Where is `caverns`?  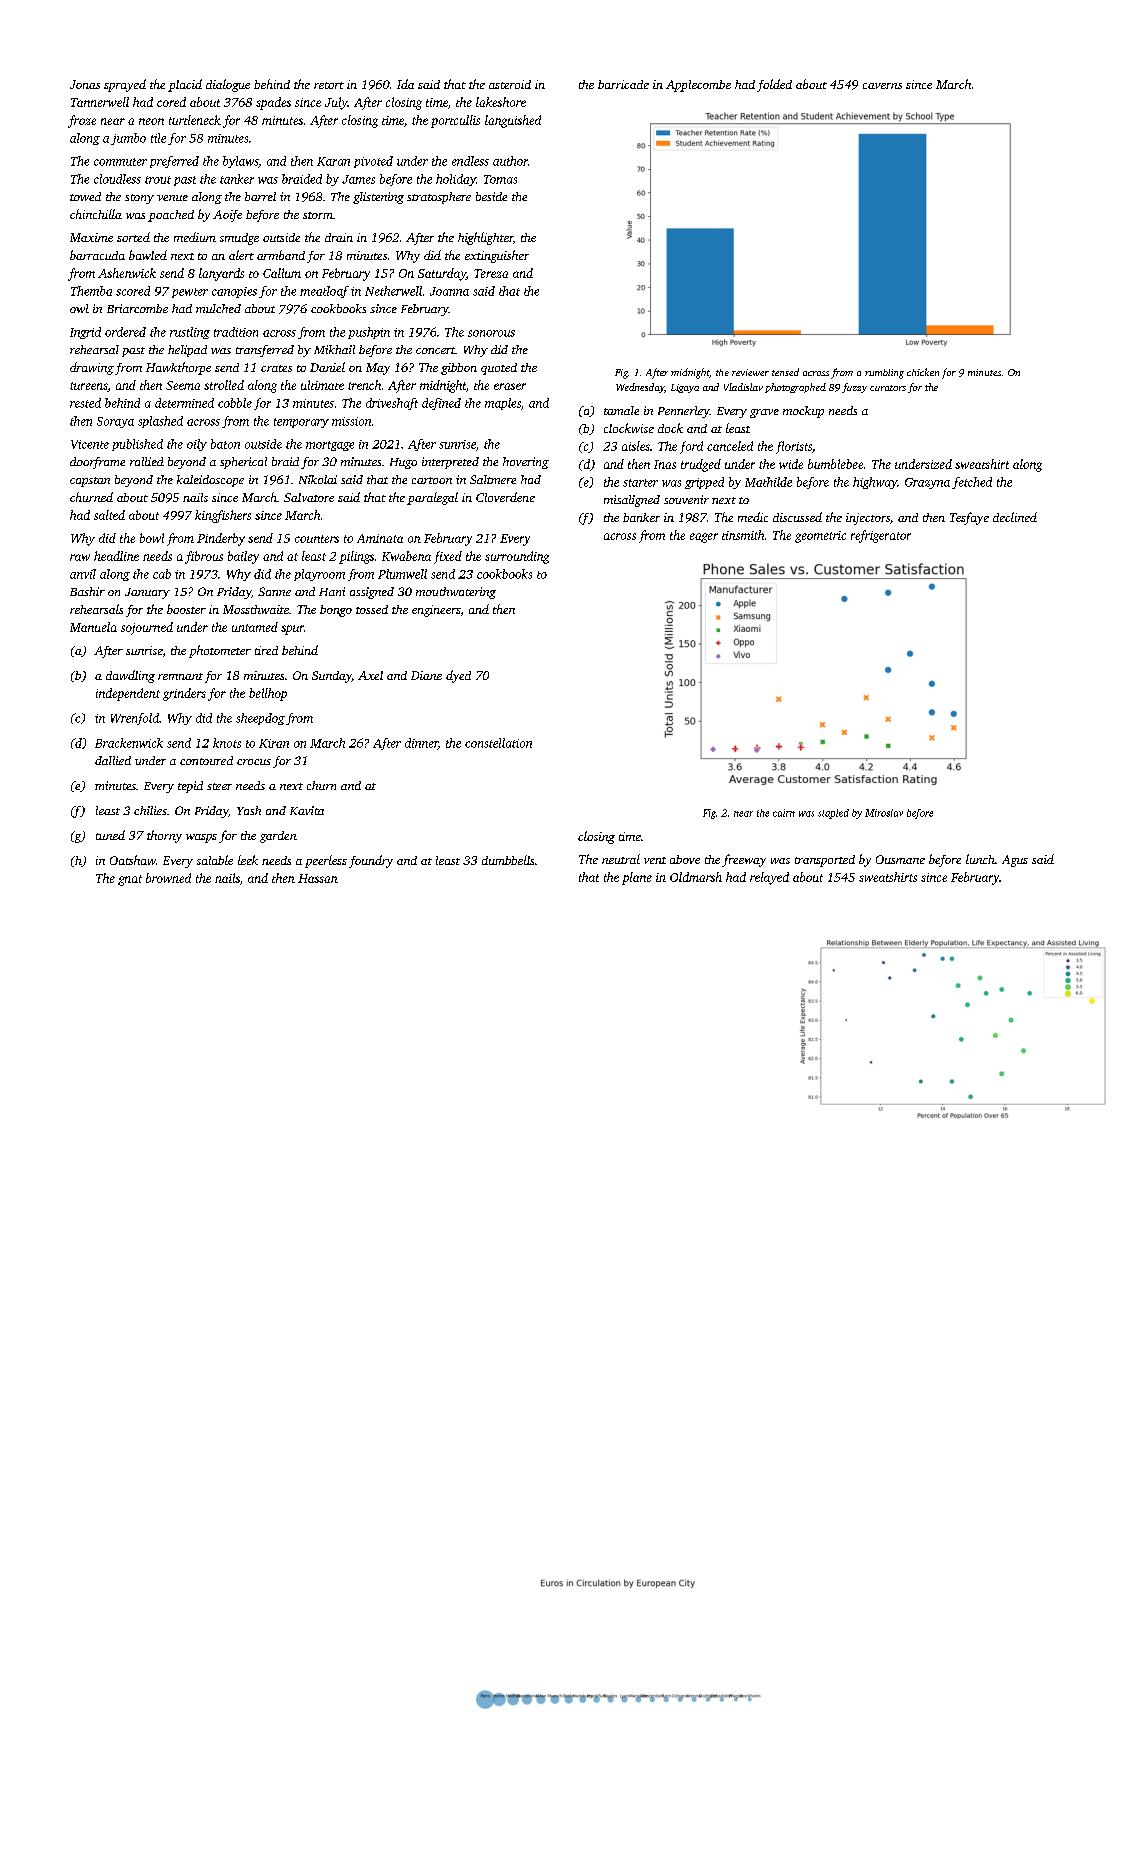 caverns is located at coordinates (882, 86).
